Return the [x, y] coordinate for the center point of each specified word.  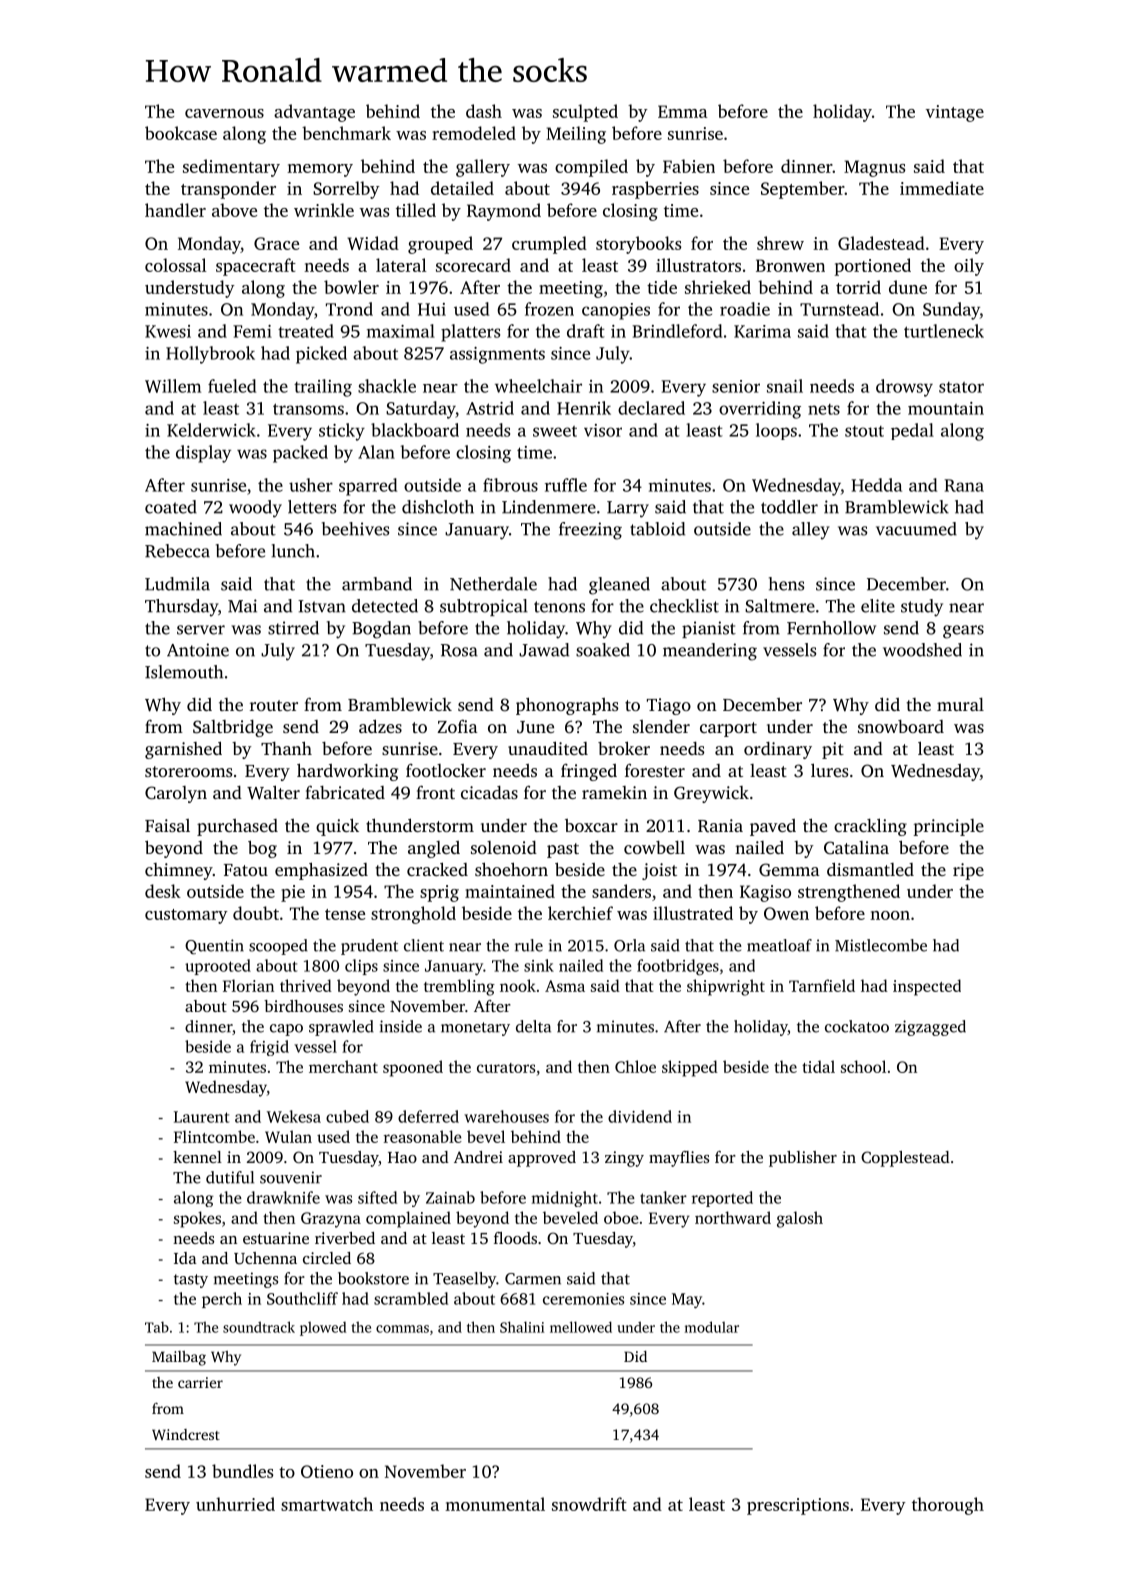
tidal [818, 1066]
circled [327, 1258]
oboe [621, 1217]
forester [655, 770]
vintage [955, 113]
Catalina [856, 848]
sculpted [585, 113]
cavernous [224, 113]
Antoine [198, 650]
